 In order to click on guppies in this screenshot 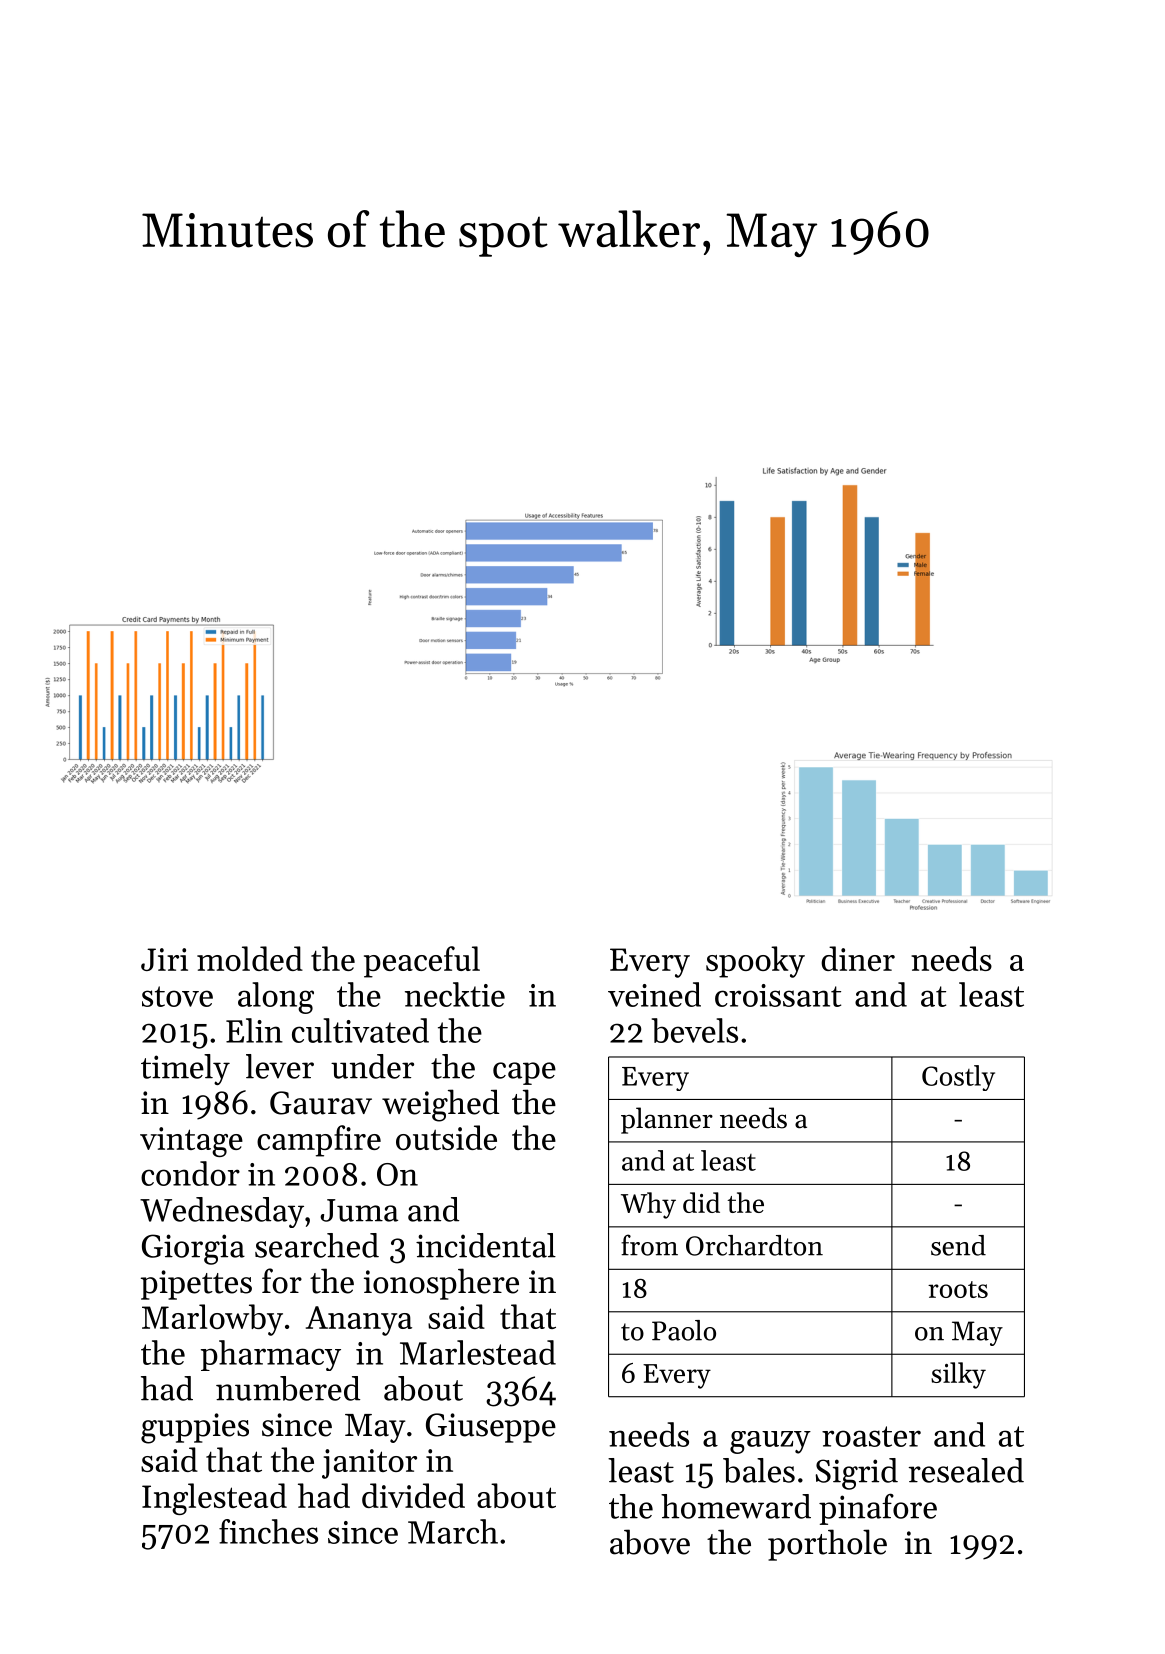, I will do `click(195, 1428)`.
